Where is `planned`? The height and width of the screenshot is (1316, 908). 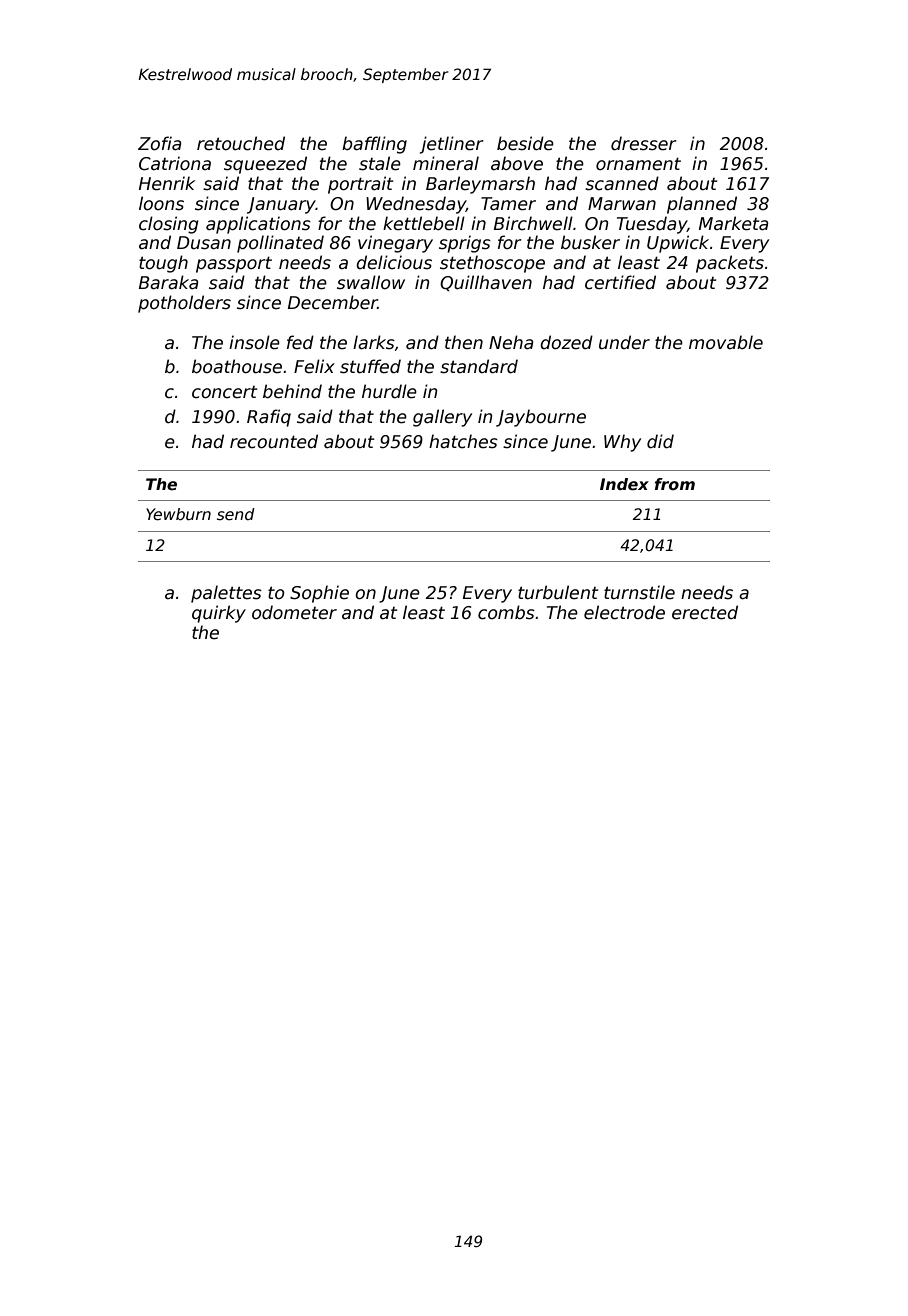
planned is located at coordinates (702, 205).
